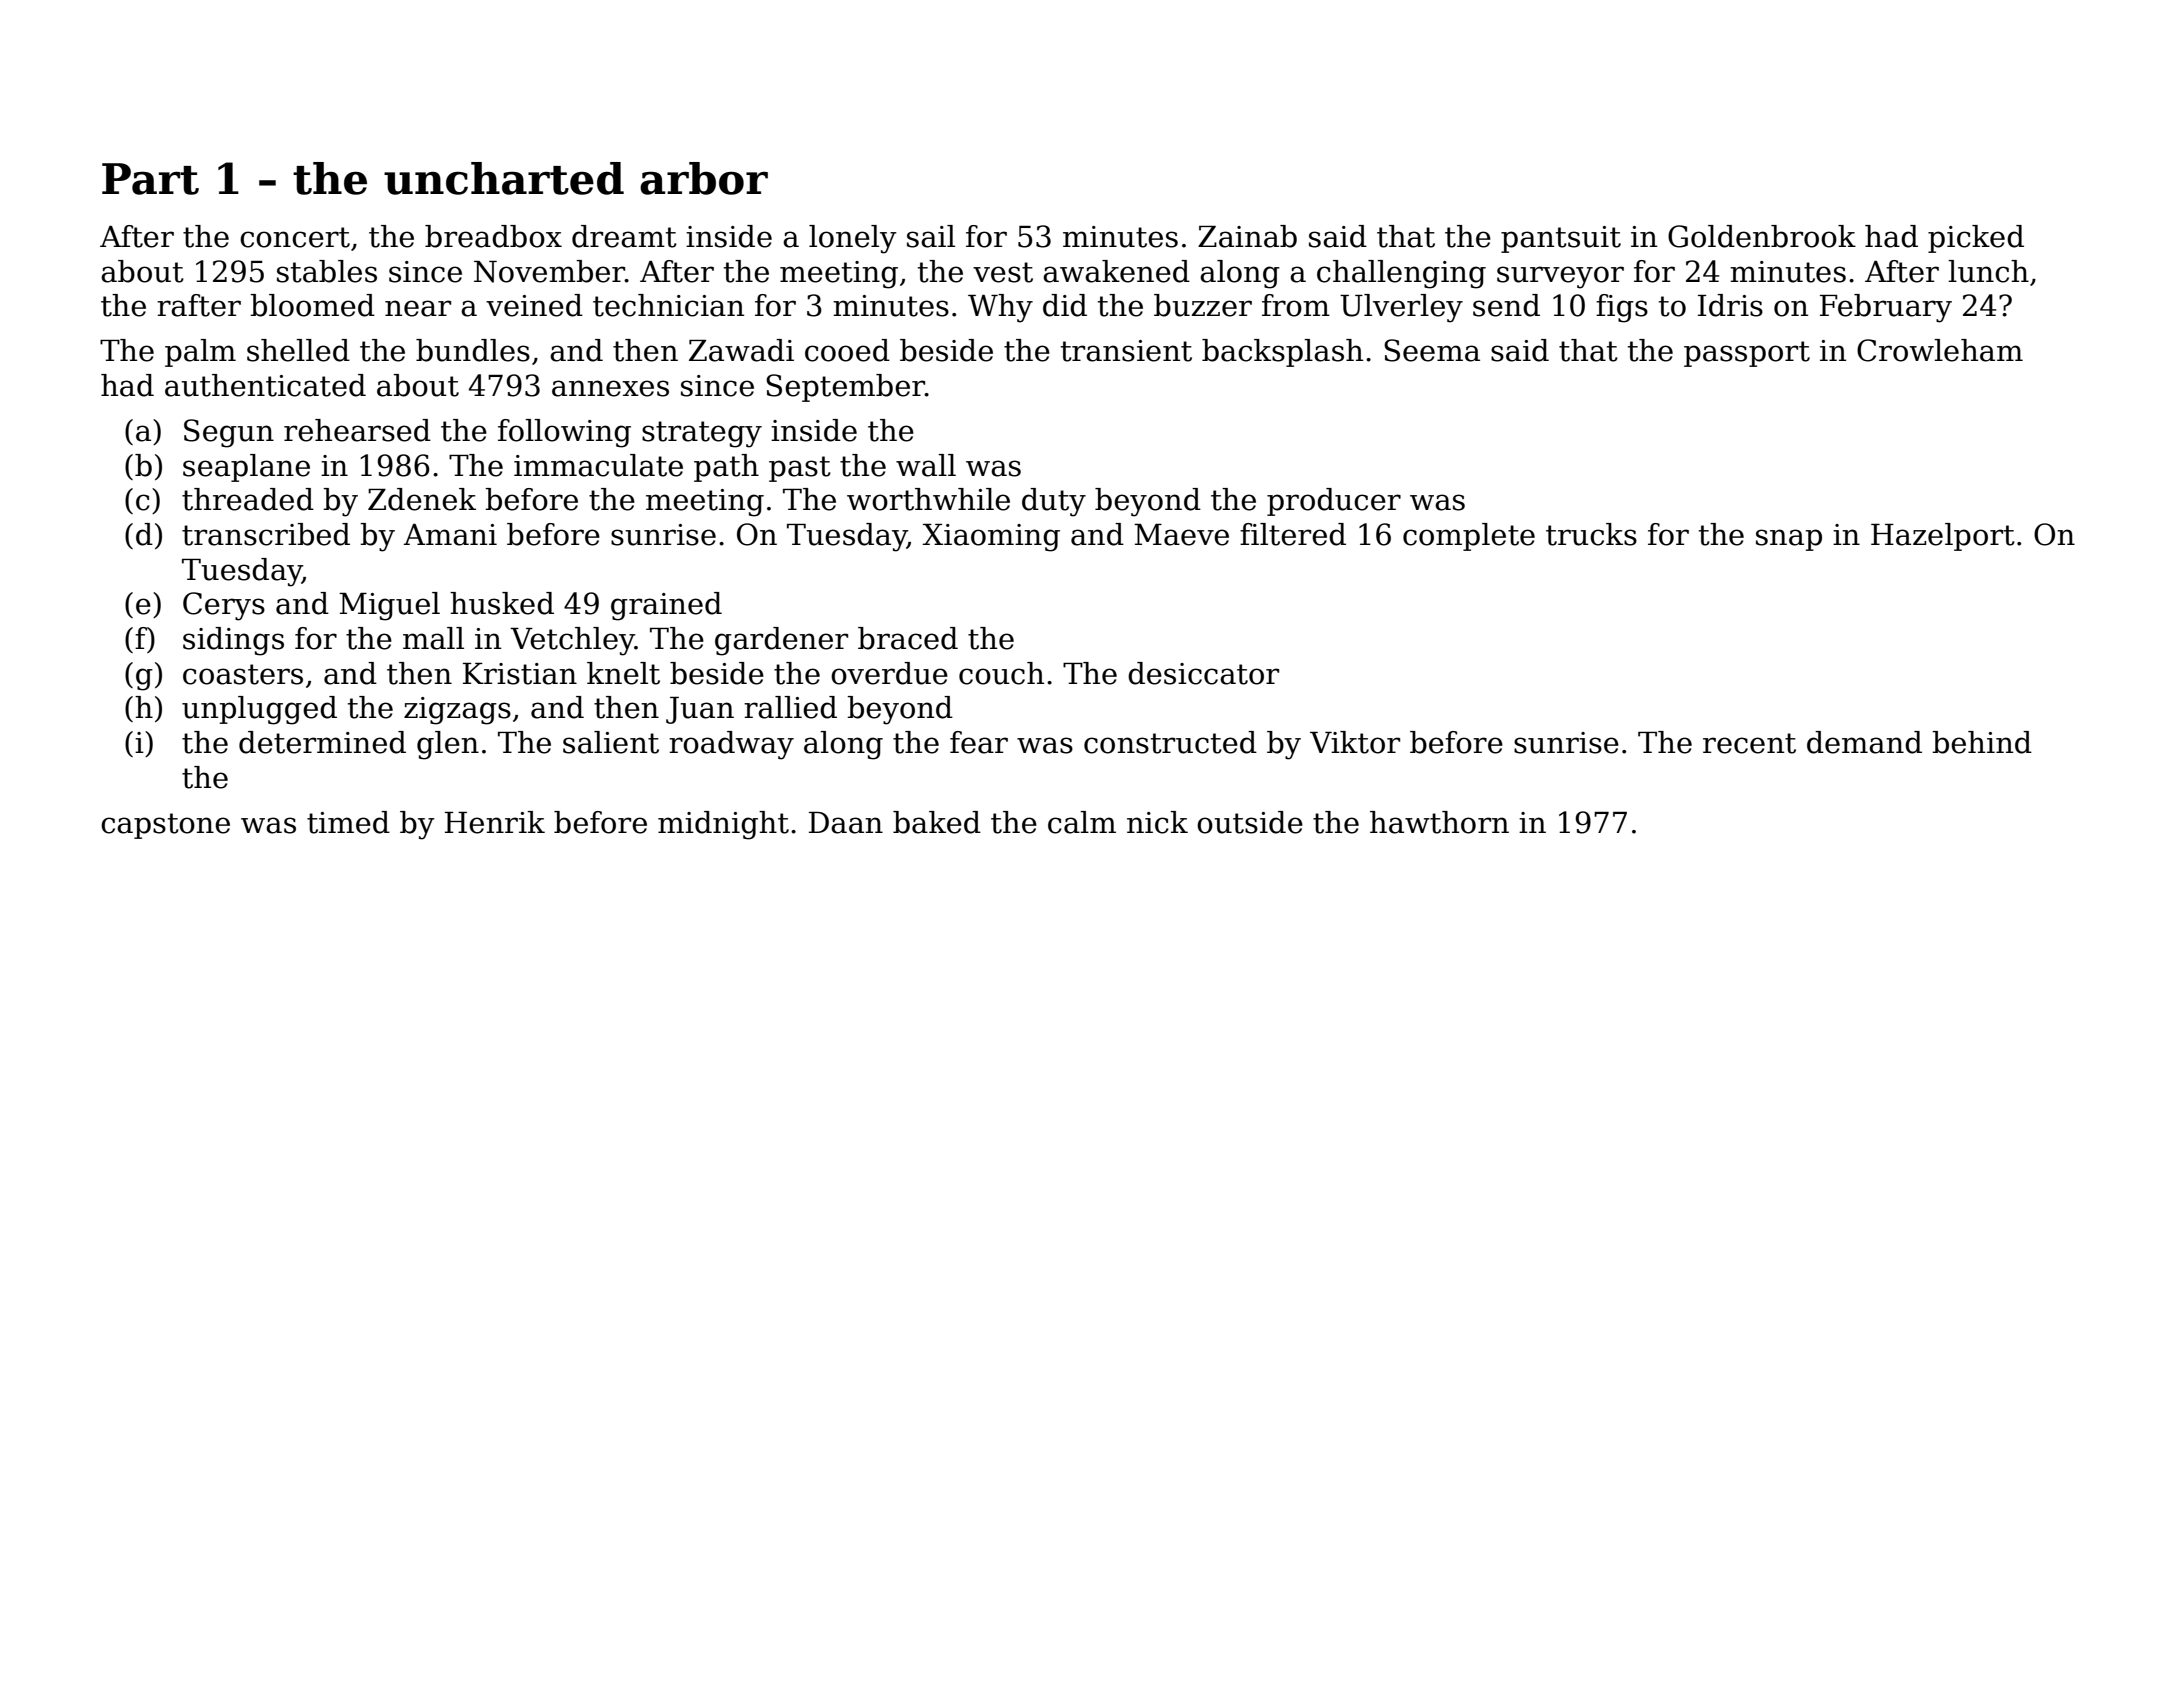 The image size is (2178, 1683). I want to click on outside, so click(1250, 822).
